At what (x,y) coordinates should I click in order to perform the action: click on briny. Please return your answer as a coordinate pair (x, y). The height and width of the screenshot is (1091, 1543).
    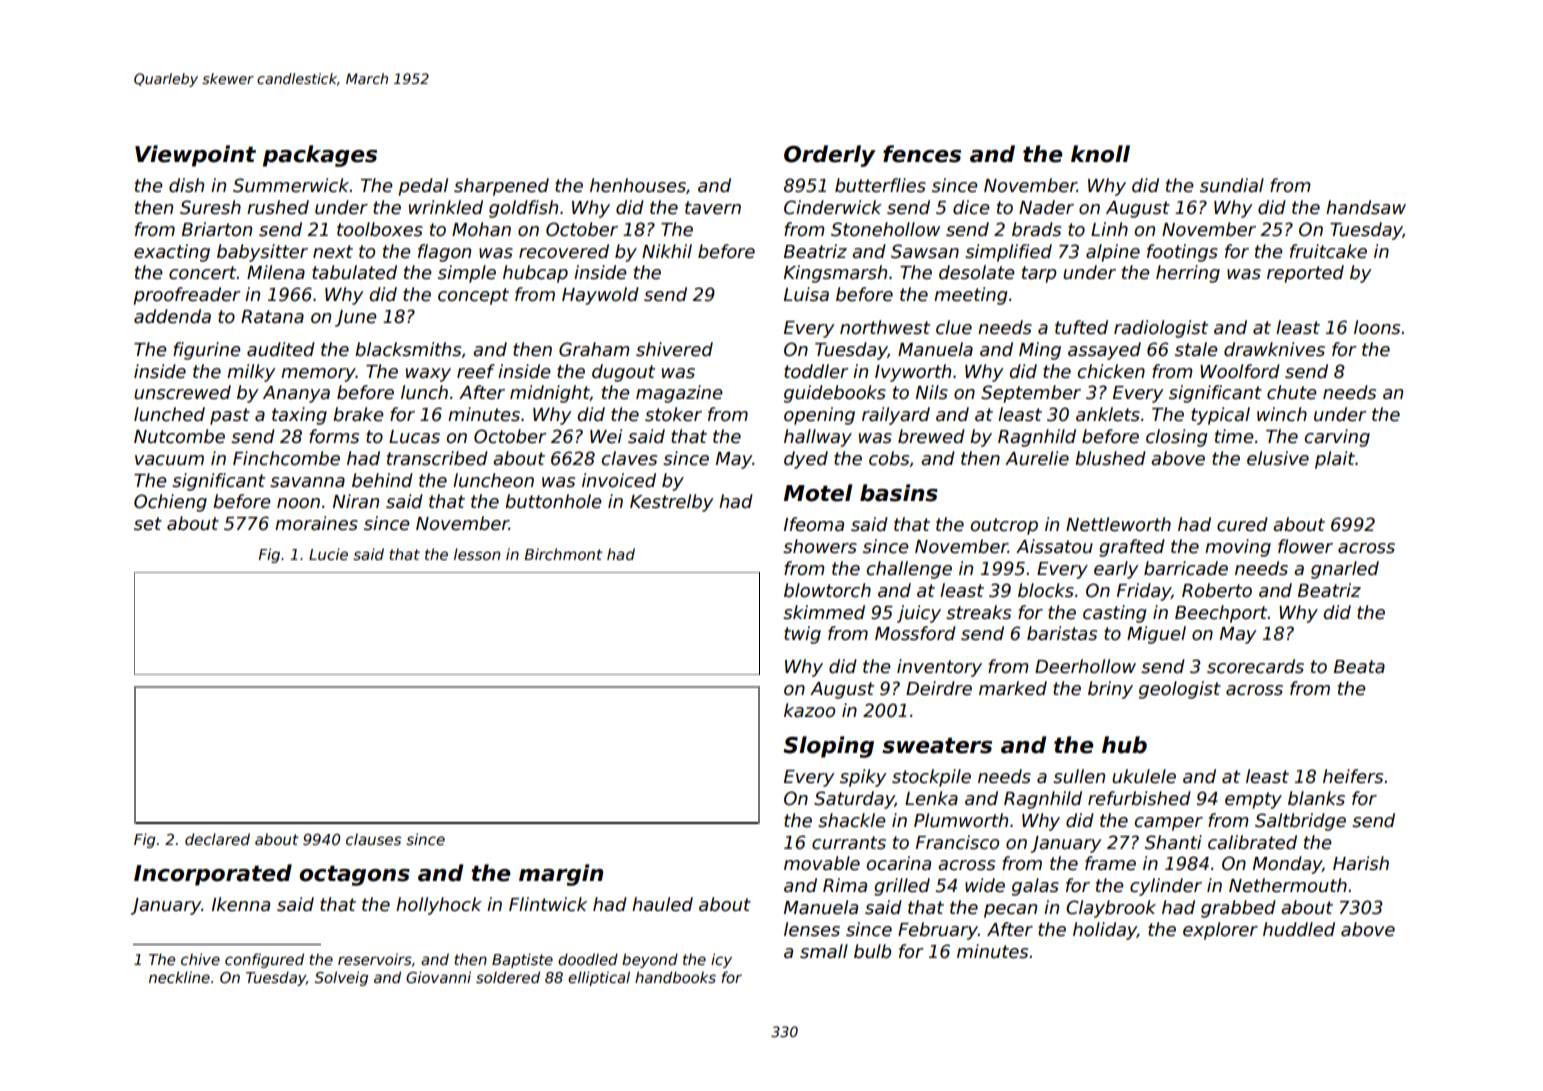
    Looking at the image, I should click on (1110, 690).
